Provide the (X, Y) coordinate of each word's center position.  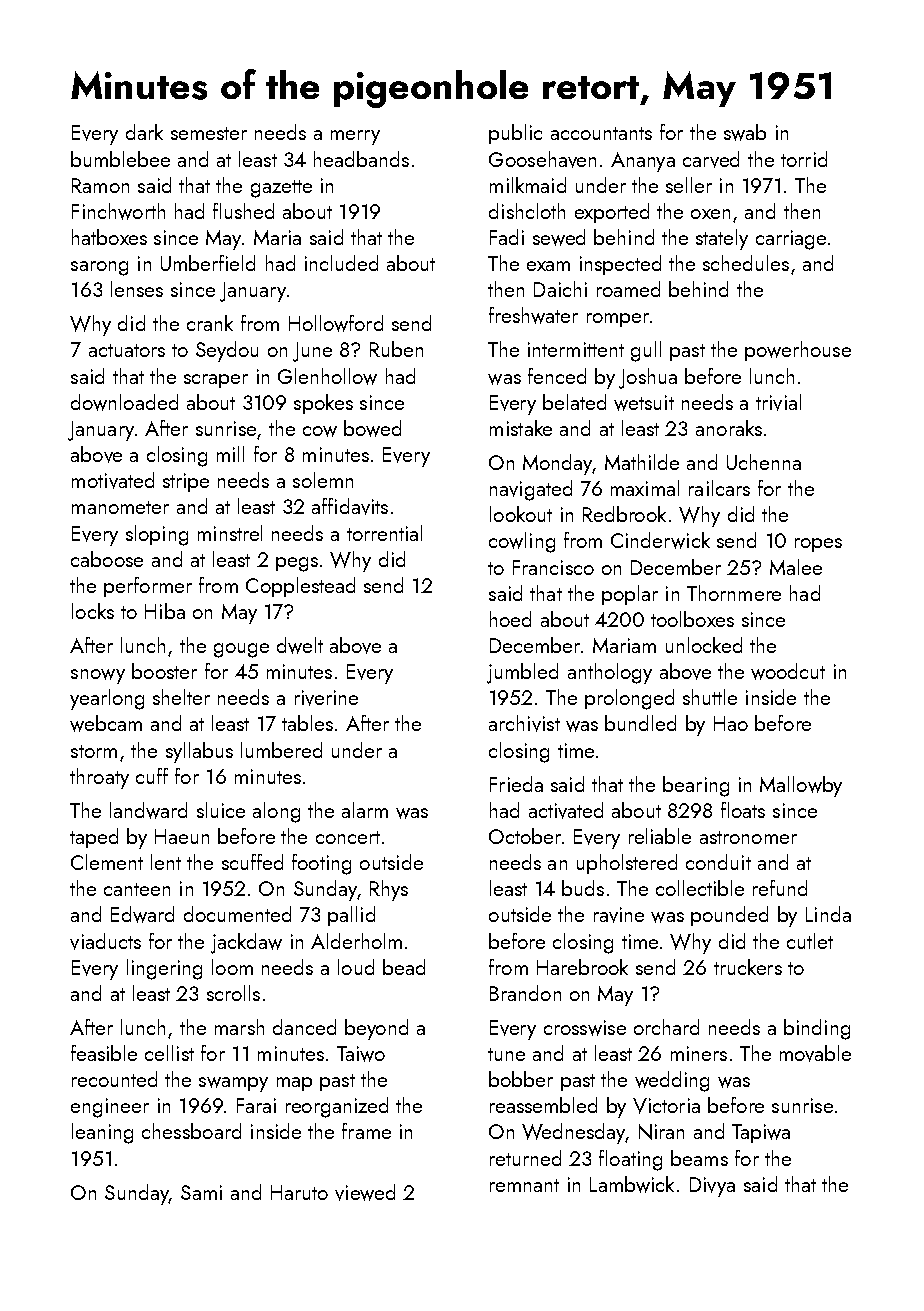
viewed (365, 1192)
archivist (524, 723)
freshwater (533, 315)
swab (745, 132)
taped (94, 838)
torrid (804, 159)
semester (209, 133)
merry (355, 137)
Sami (201, 1192)
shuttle (710, 697)
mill (230, 454)
